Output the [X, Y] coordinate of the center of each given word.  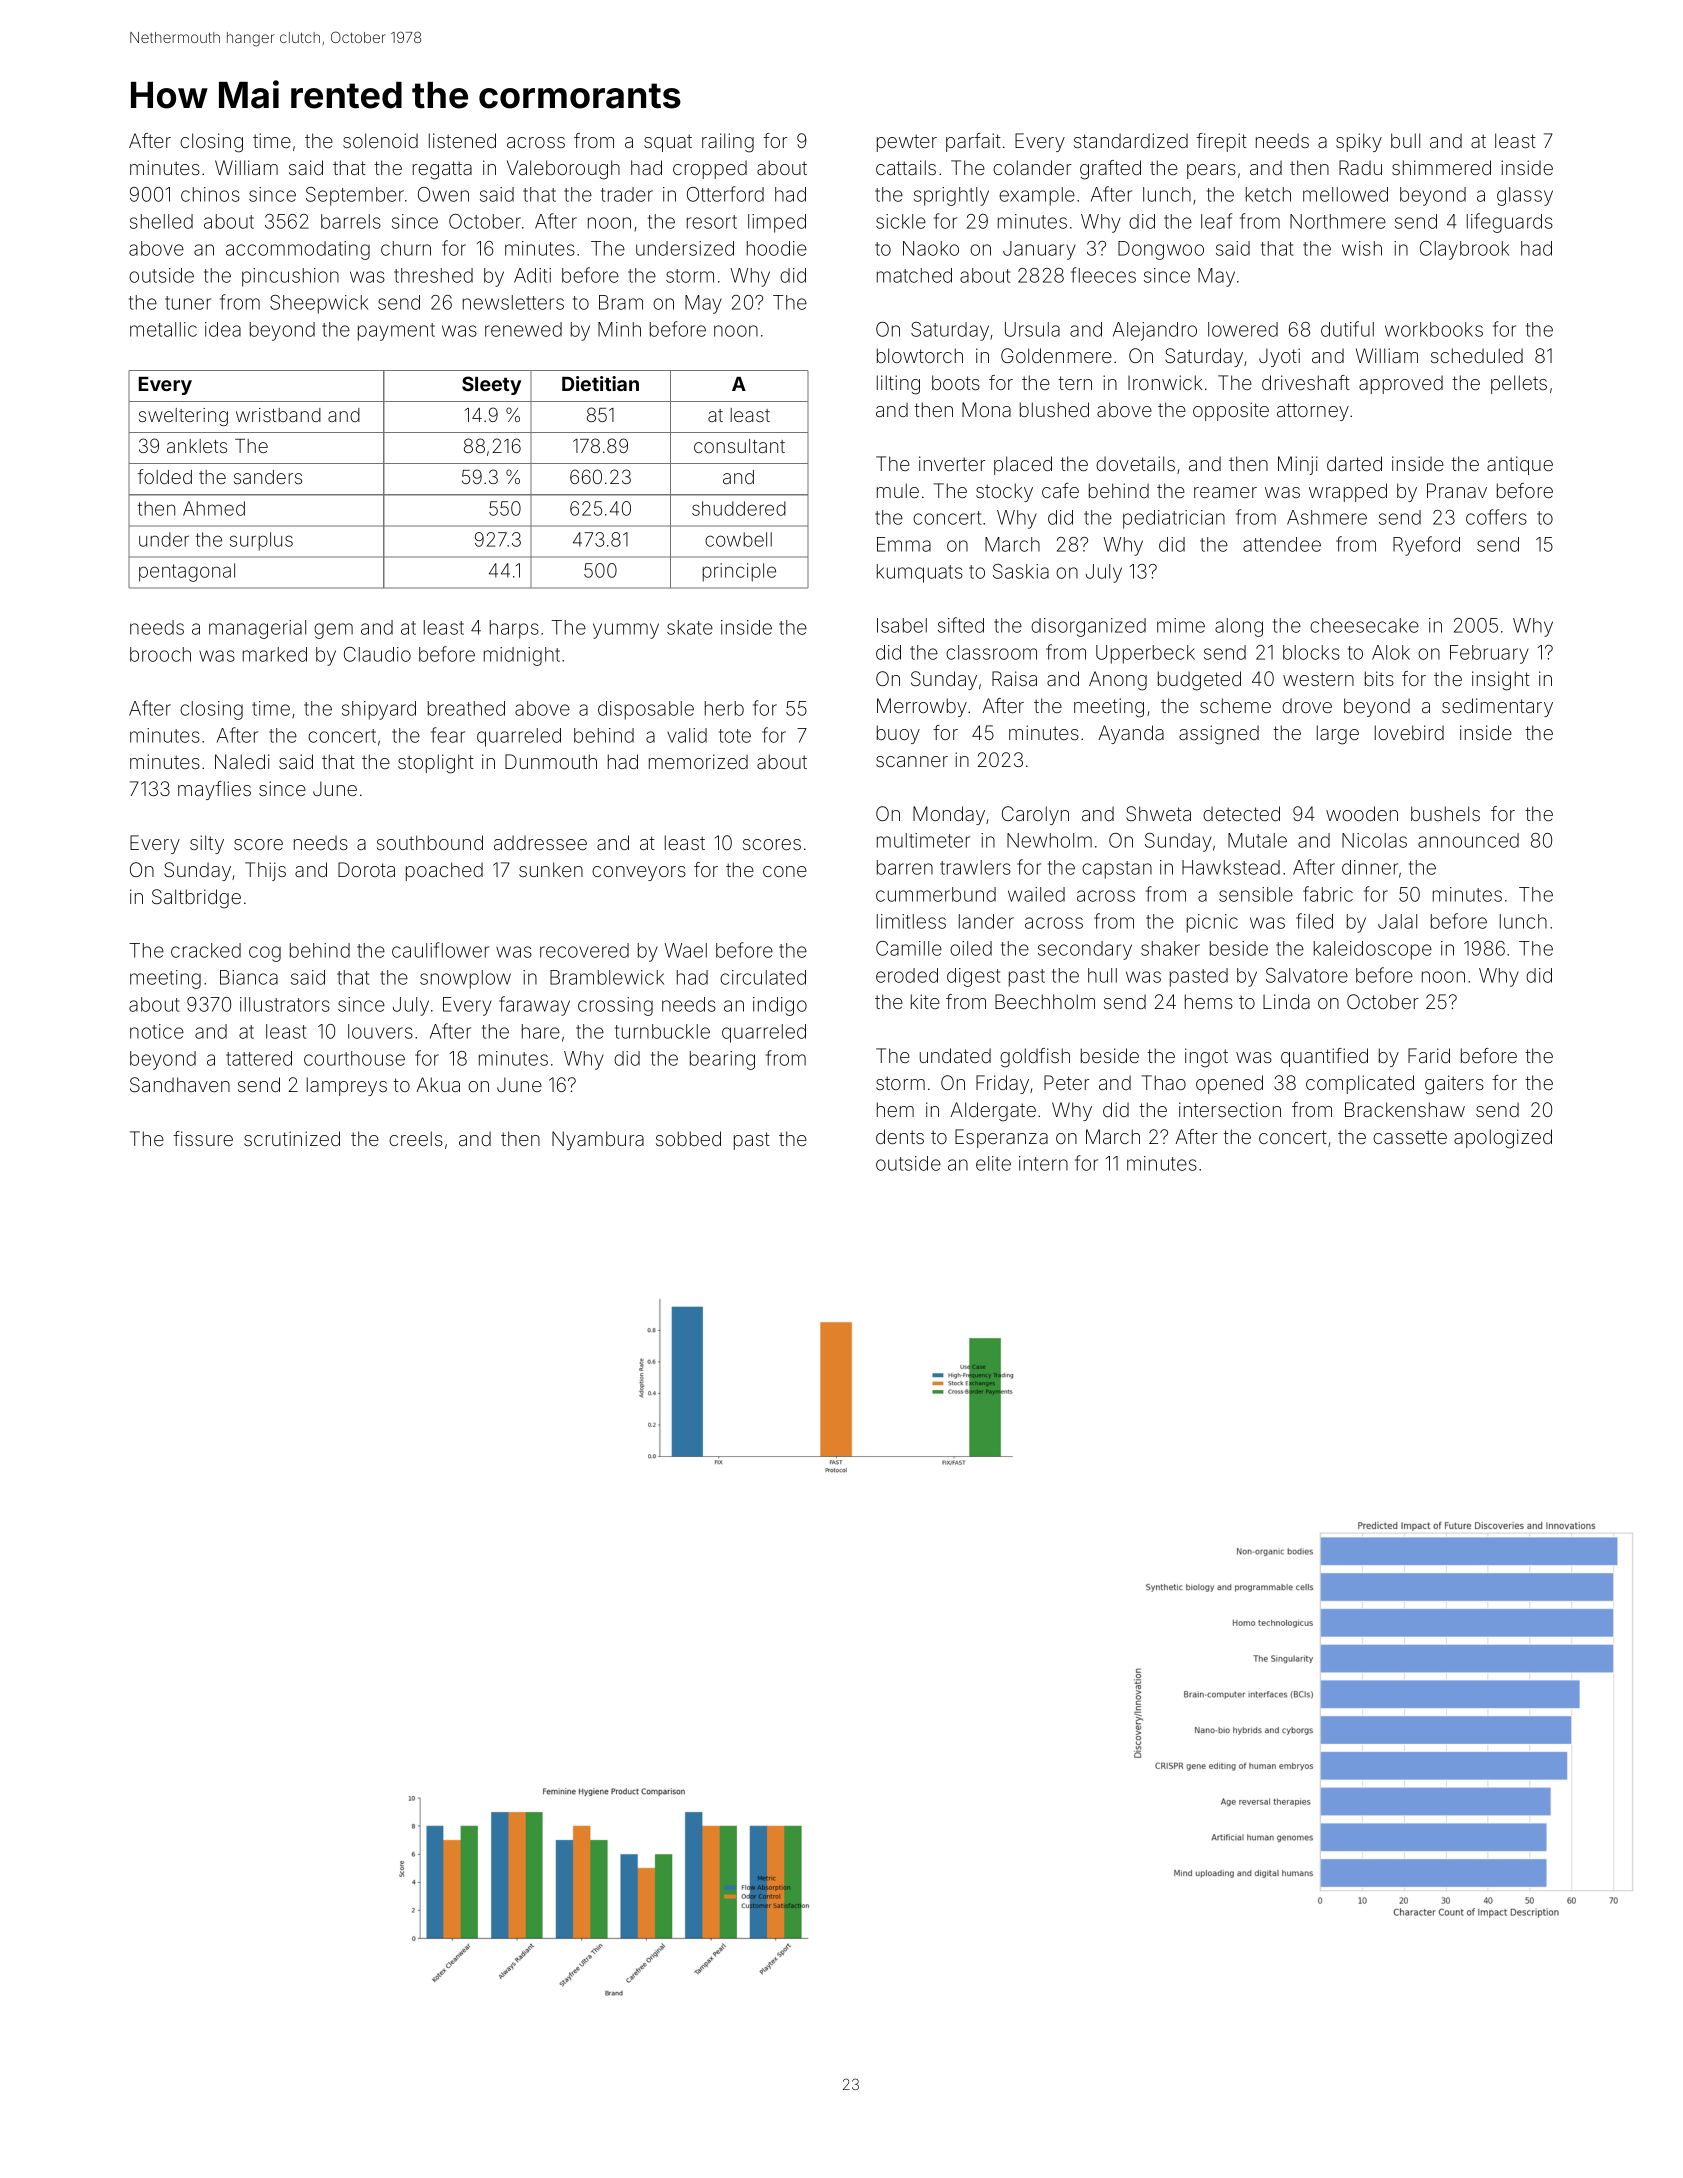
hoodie [777, 248]
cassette [1410, 1137]
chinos [210, 194]
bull [1405, 140]
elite [993, 1163]
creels [416, 1138]
